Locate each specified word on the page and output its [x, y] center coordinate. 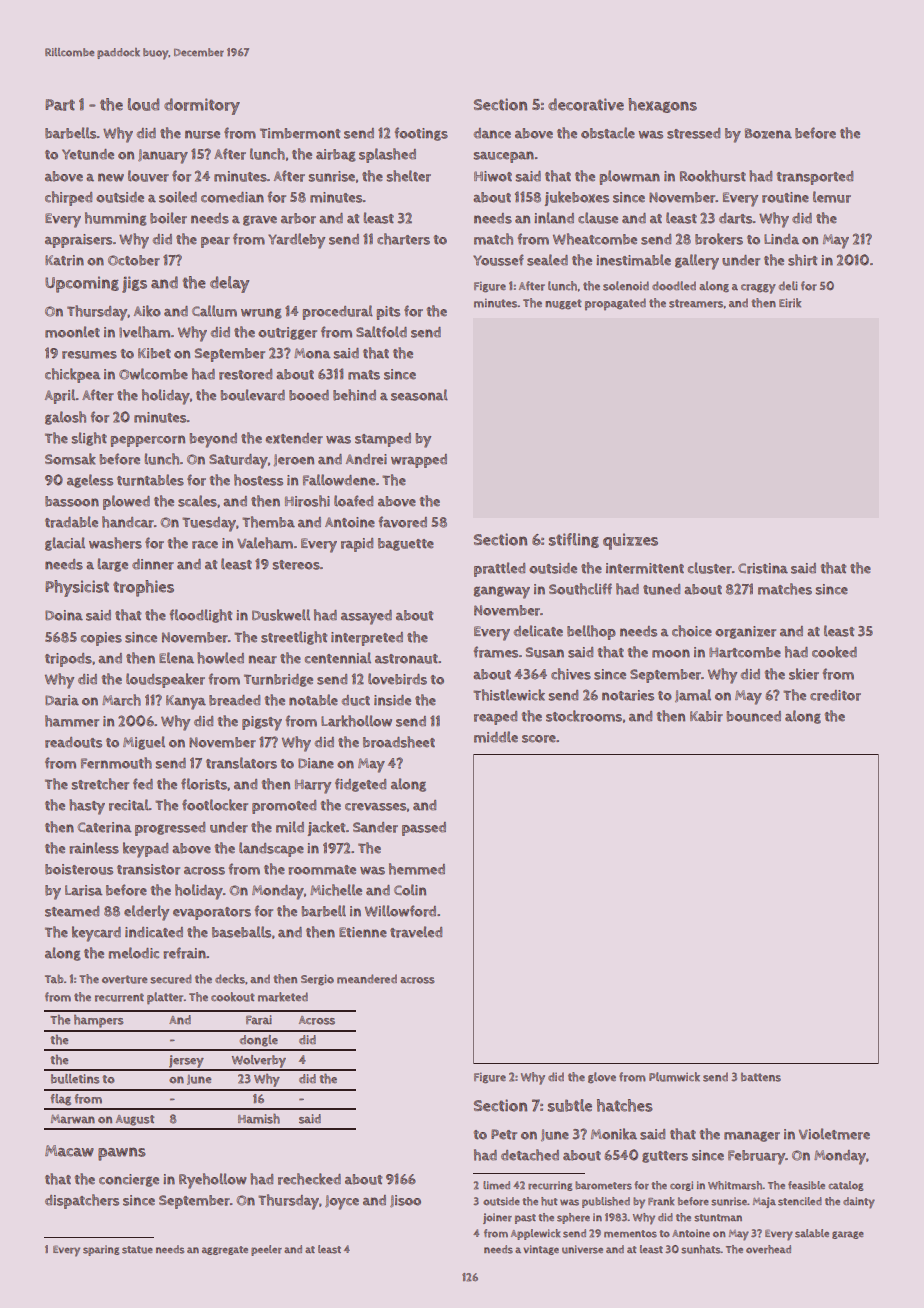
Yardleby [296, 241]
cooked [834, 652]
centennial [338, 658]
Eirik [790, 303]
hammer [72, 721]
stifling [574, 540]
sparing [101, 1250]
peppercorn [147, 441]
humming [116, 219]
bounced [754, 716]
